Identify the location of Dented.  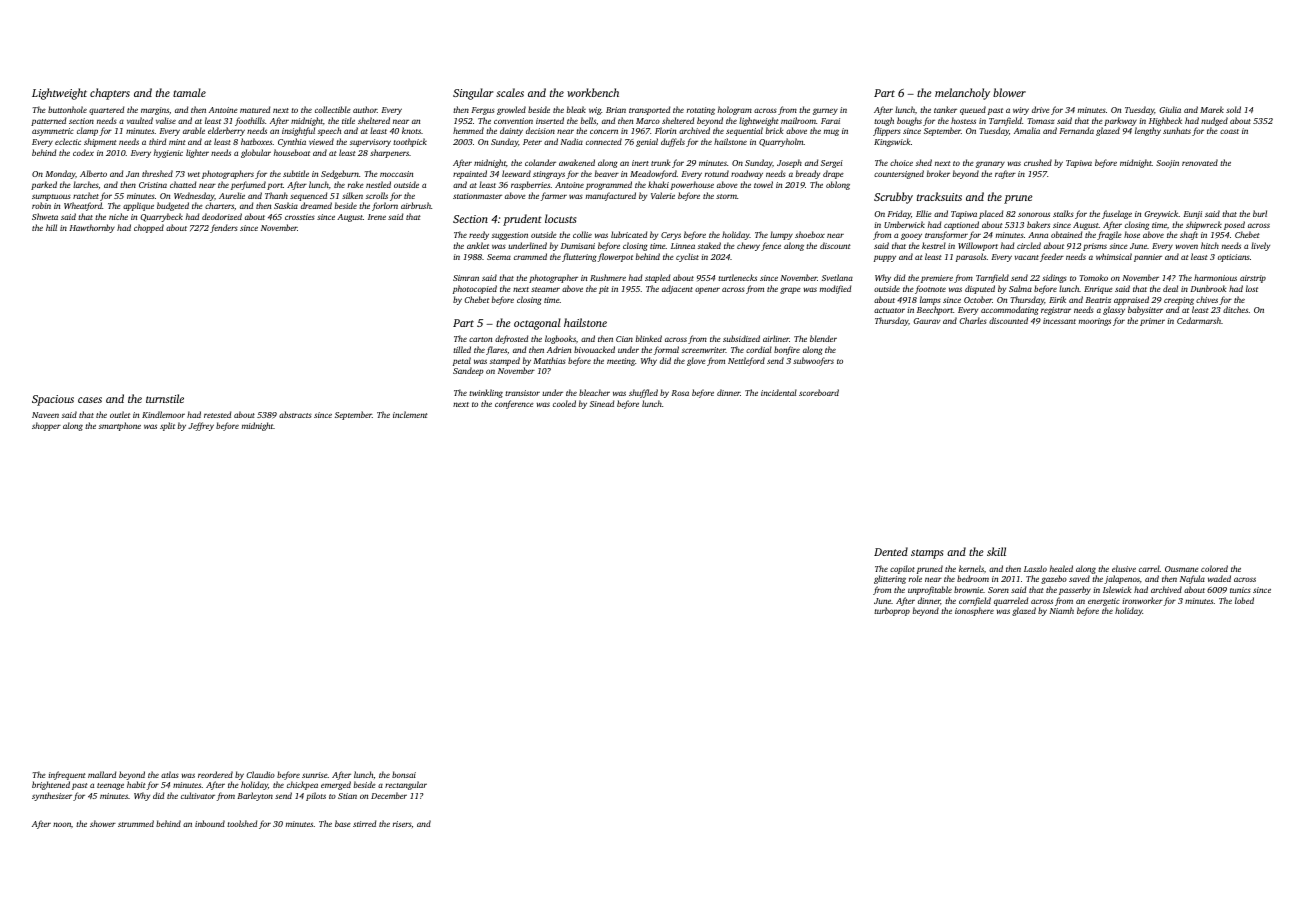
(891, 551).
